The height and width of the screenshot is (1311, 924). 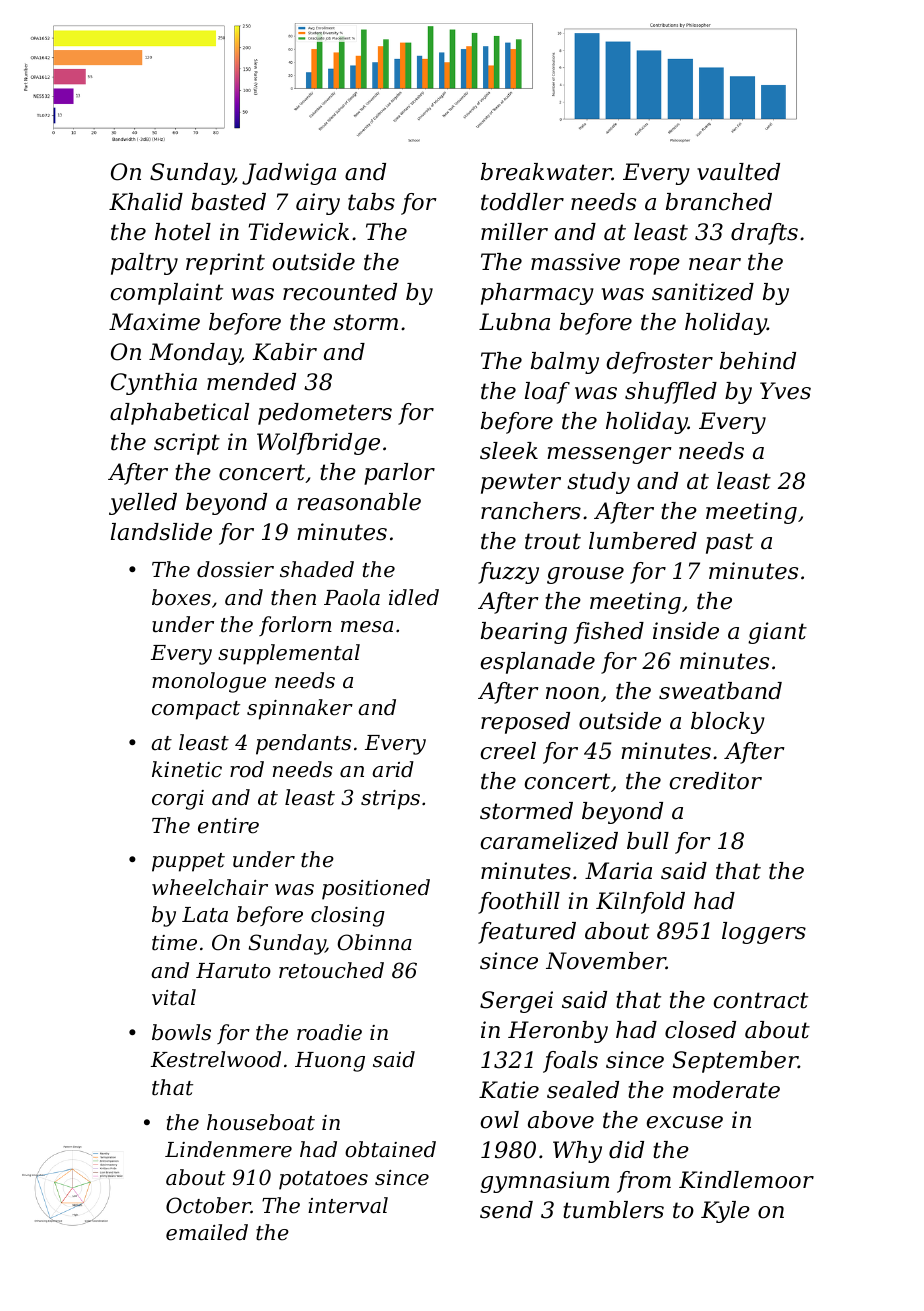 What do you see at coordinates (348, 1205) in the screenshot?
I see `interval` at bounding box center [348, 1205].
